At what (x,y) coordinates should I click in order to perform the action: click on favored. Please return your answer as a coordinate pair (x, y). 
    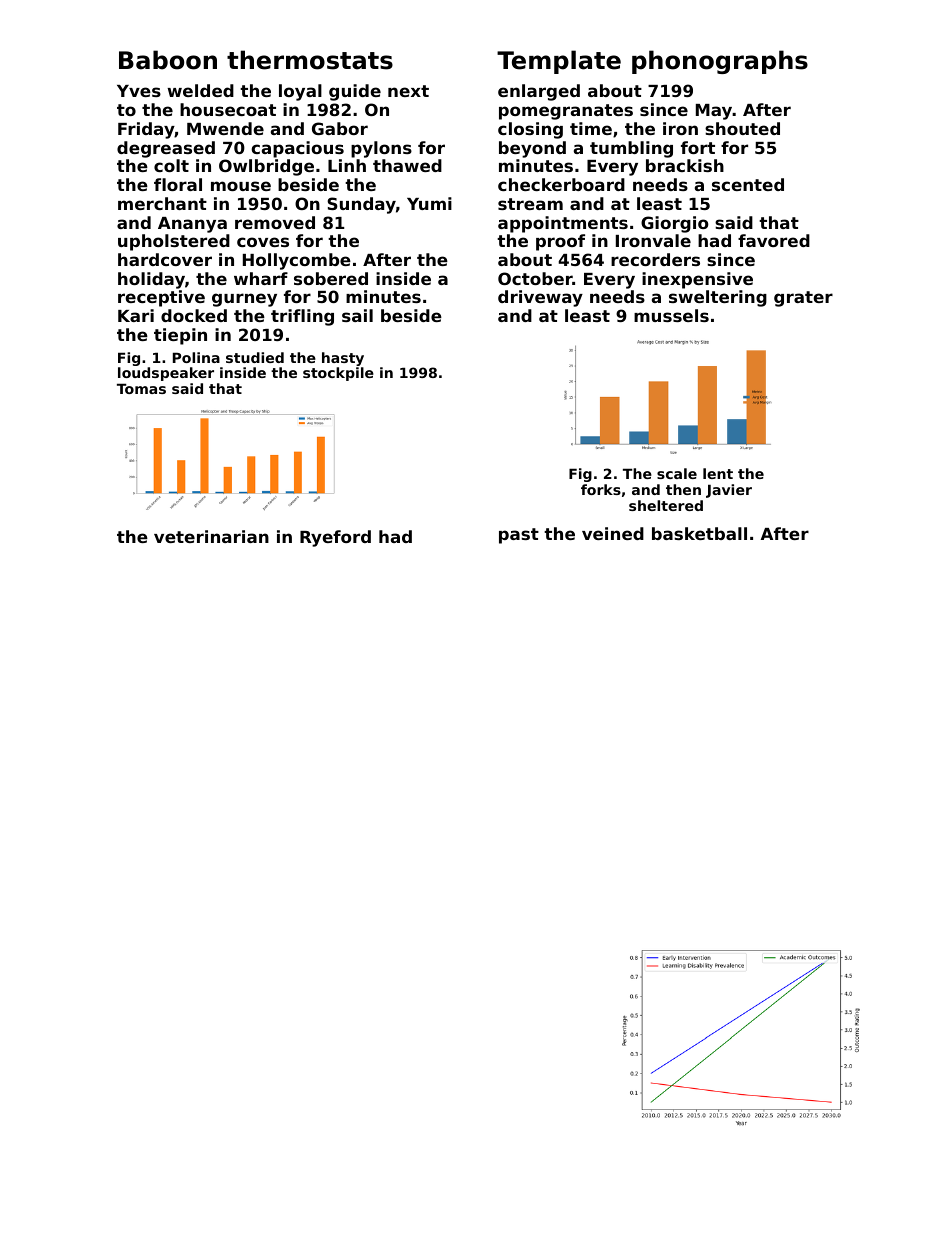
    Looking at the image, I should click on (774, 240).
